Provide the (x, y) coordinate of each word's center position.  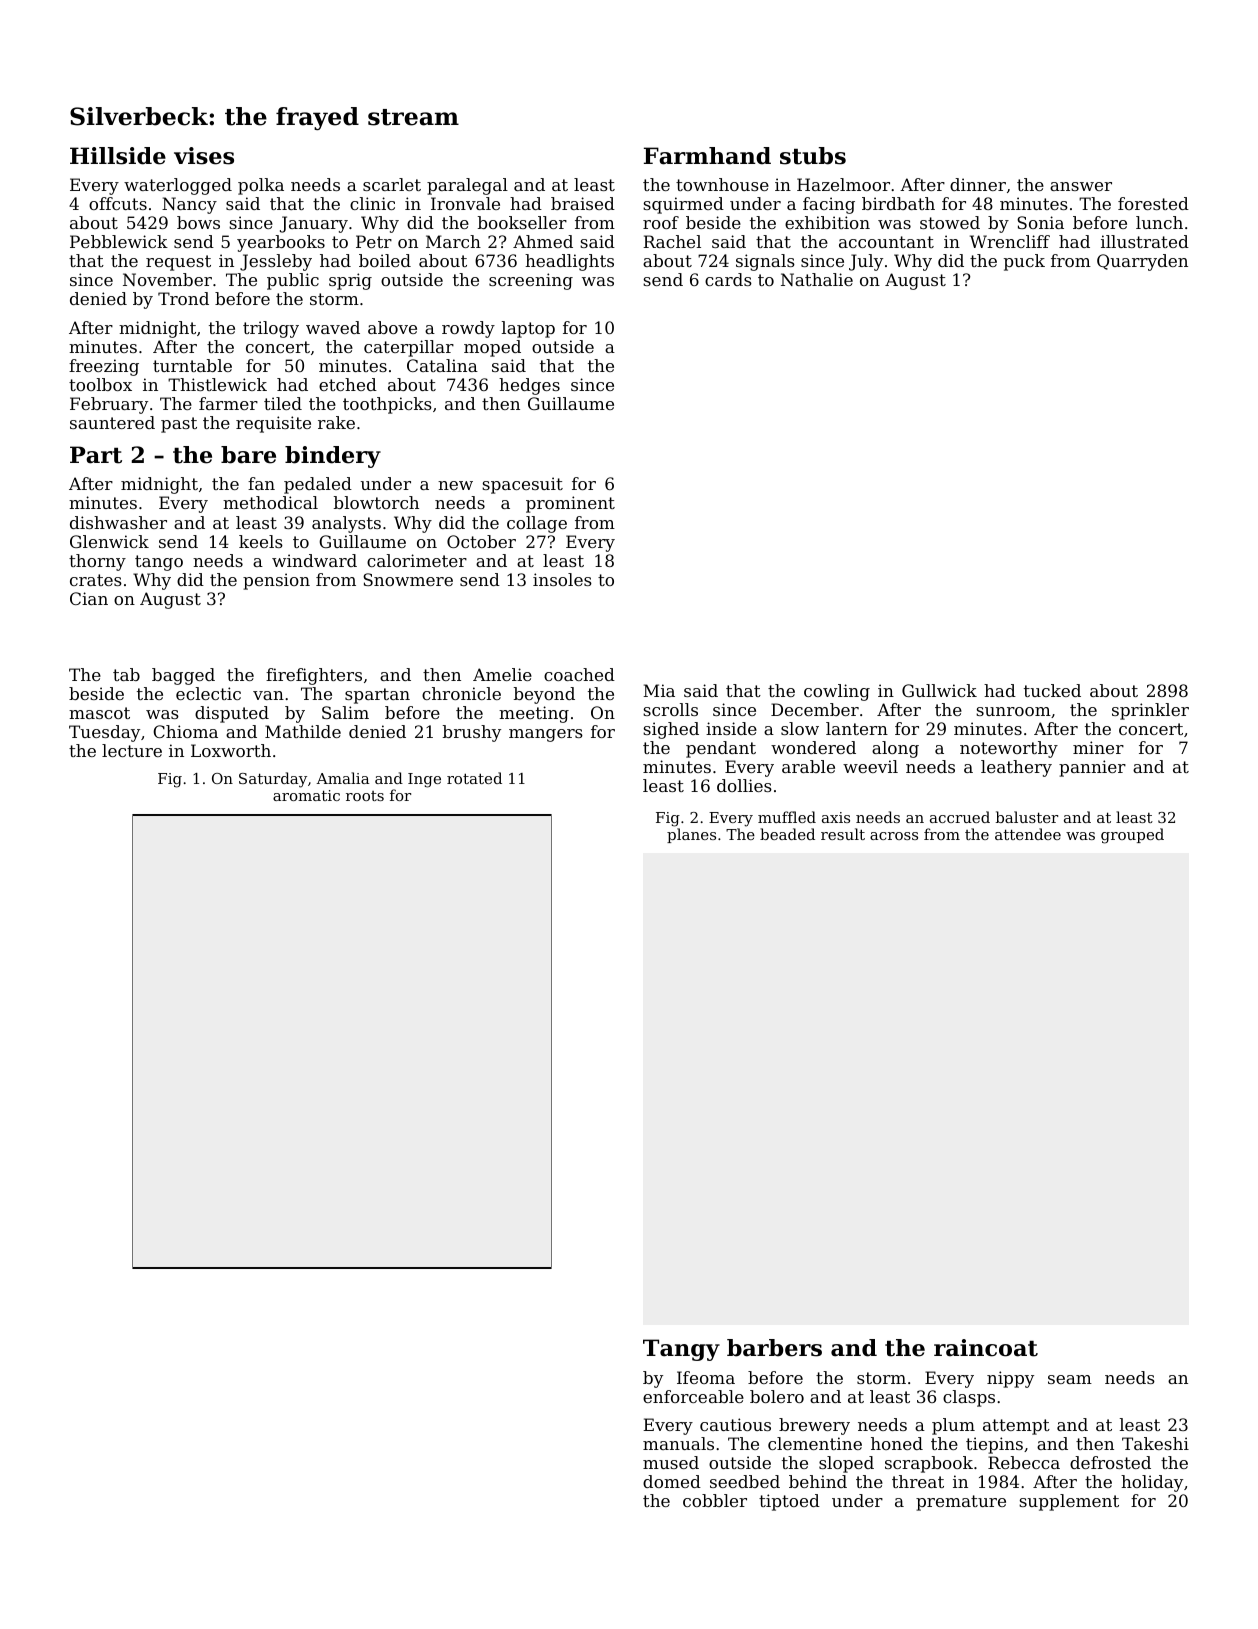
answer (1081, 186)
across (894, 836)
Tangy (681, 1350)
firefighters (314, 676)
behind (818, 1481)
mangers (546, 735)
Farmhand (707, 156)
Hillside (118, 156)
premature (961, 1503)
